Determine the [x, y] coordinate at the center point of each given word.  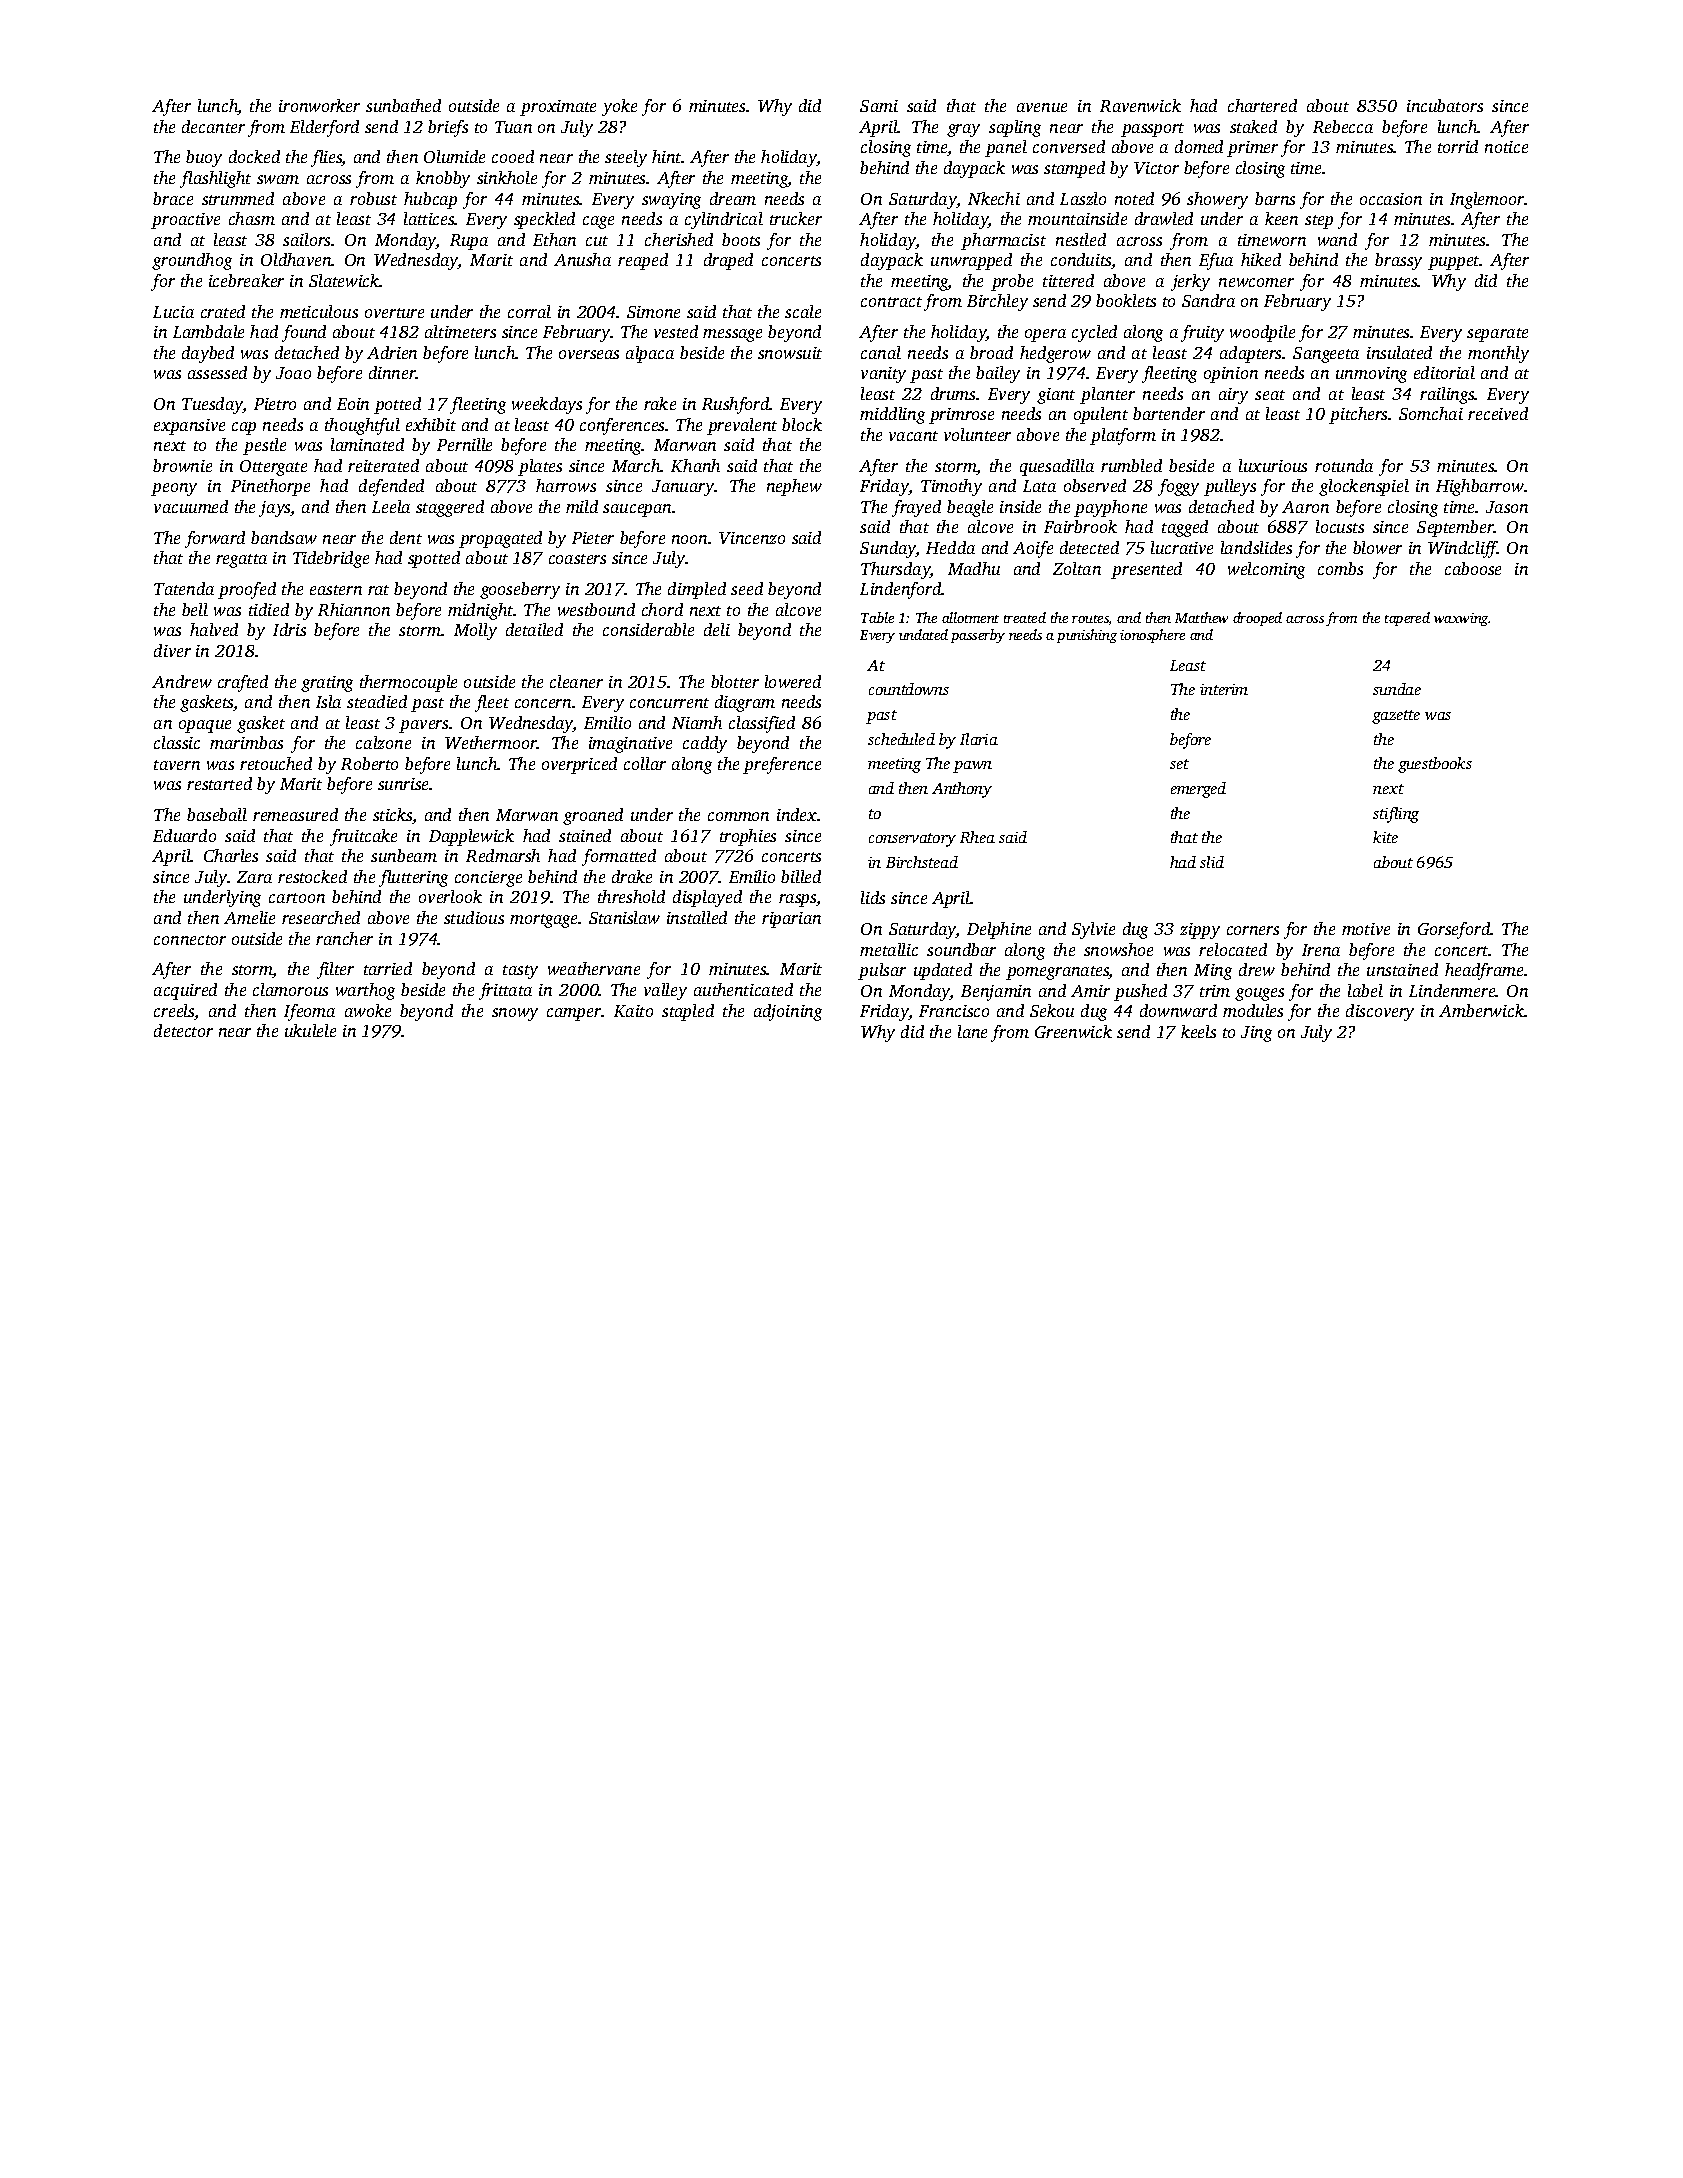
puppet [1454, 263]
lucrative [1182, 547]
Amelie [249, 917]
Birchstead [922, 862]
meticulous [319, 311]
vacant [913, 436]
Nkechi [994, 198]
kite [1385, 837]
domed [1199, 146]
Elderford [324, 128]
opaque [205, 726]
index [797, 814]
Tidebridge [331, 559]
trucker [796, 218]
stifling [1396, 815]
